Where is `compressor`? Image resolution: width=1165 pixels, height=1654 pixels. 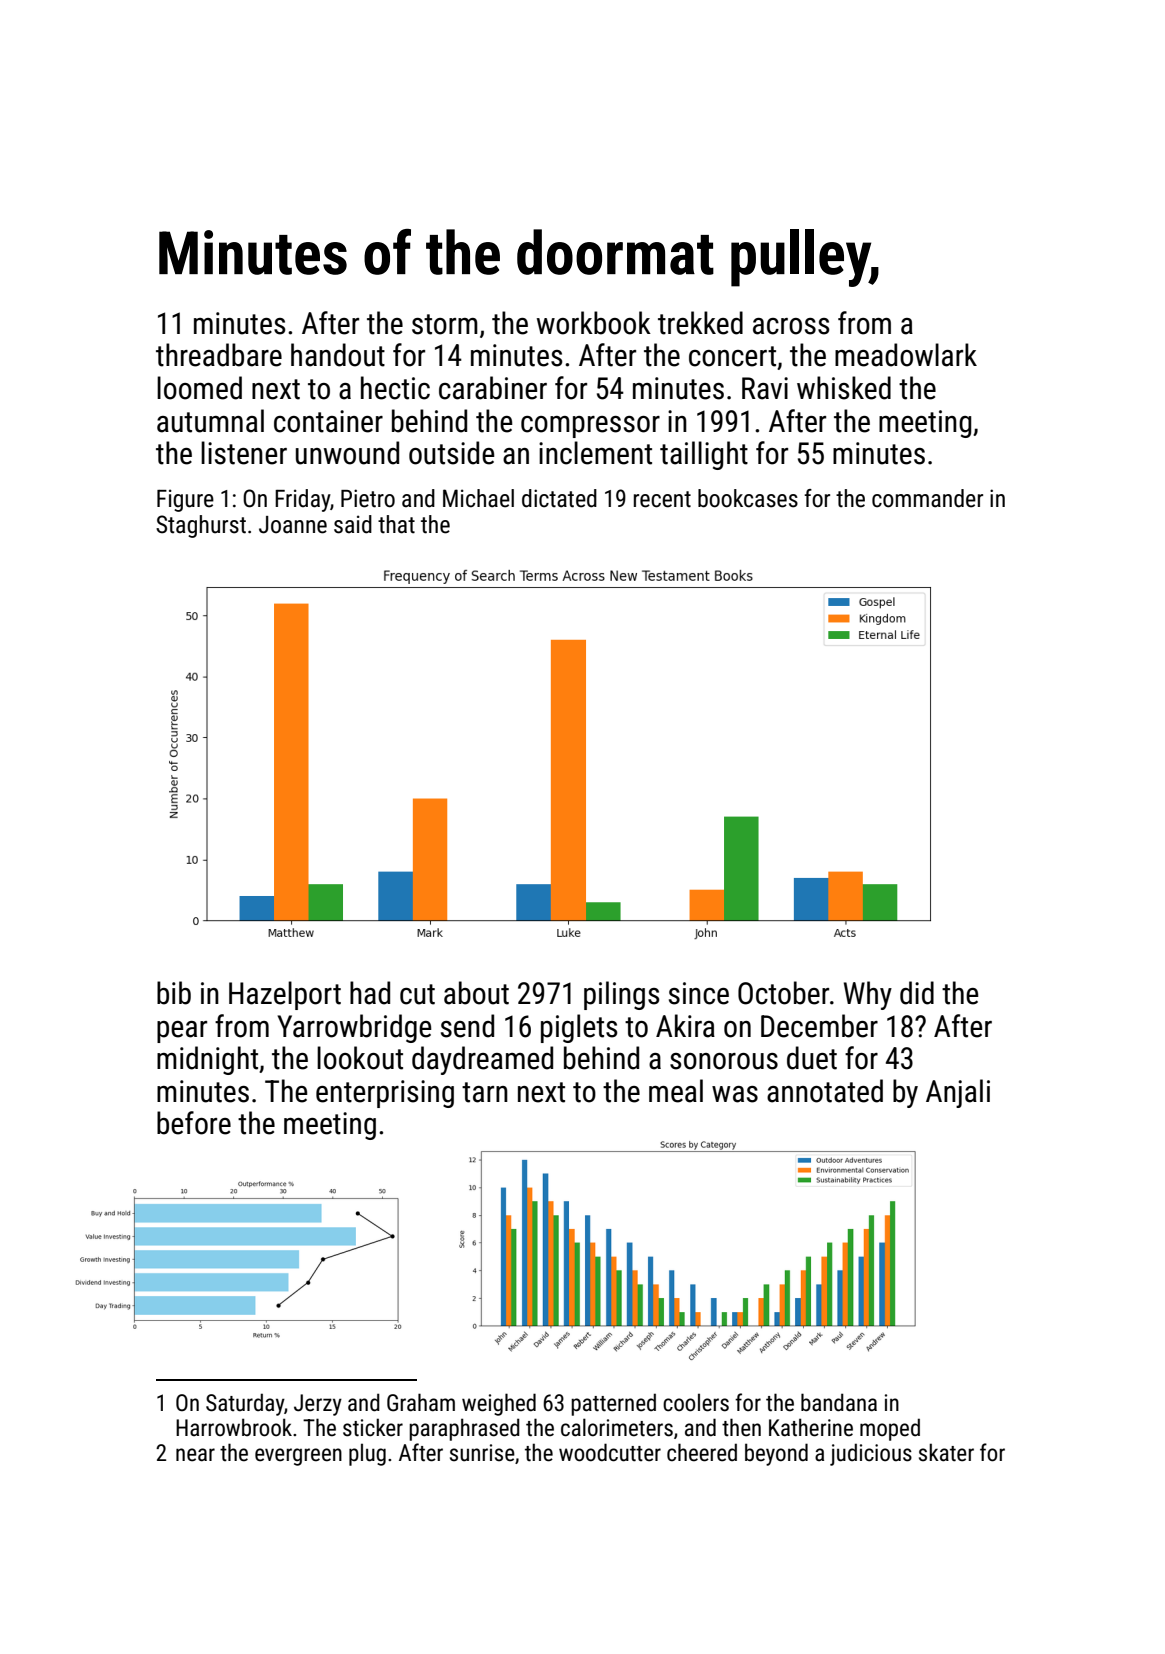
compressor is located at coordinates (590, 427).
